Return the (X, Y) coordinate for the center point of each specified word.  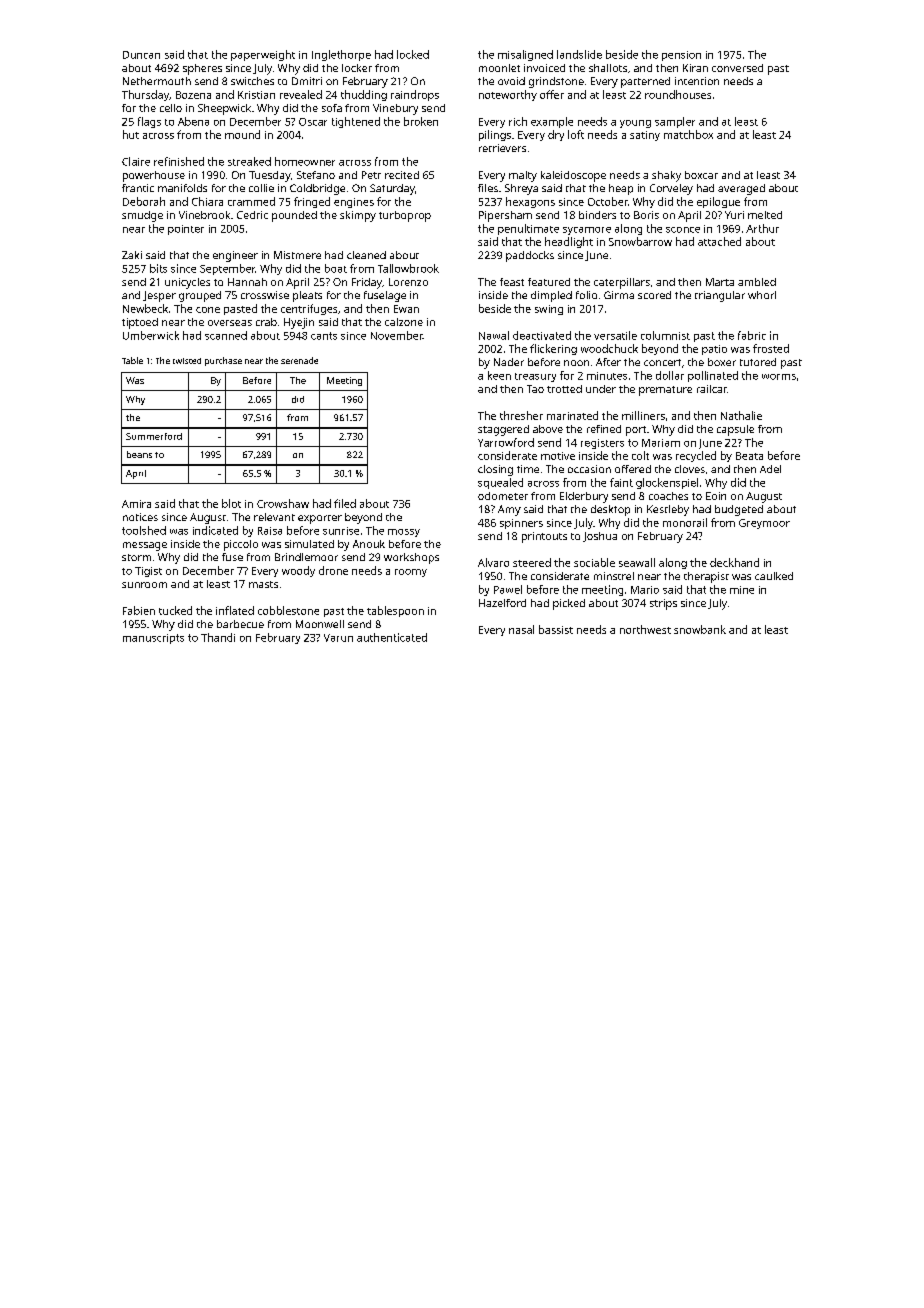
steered (532, 562)
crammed (251, 201)
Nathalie (741, 415)
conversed (737, 68)
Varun (338, 638)
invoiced (544, 68)
